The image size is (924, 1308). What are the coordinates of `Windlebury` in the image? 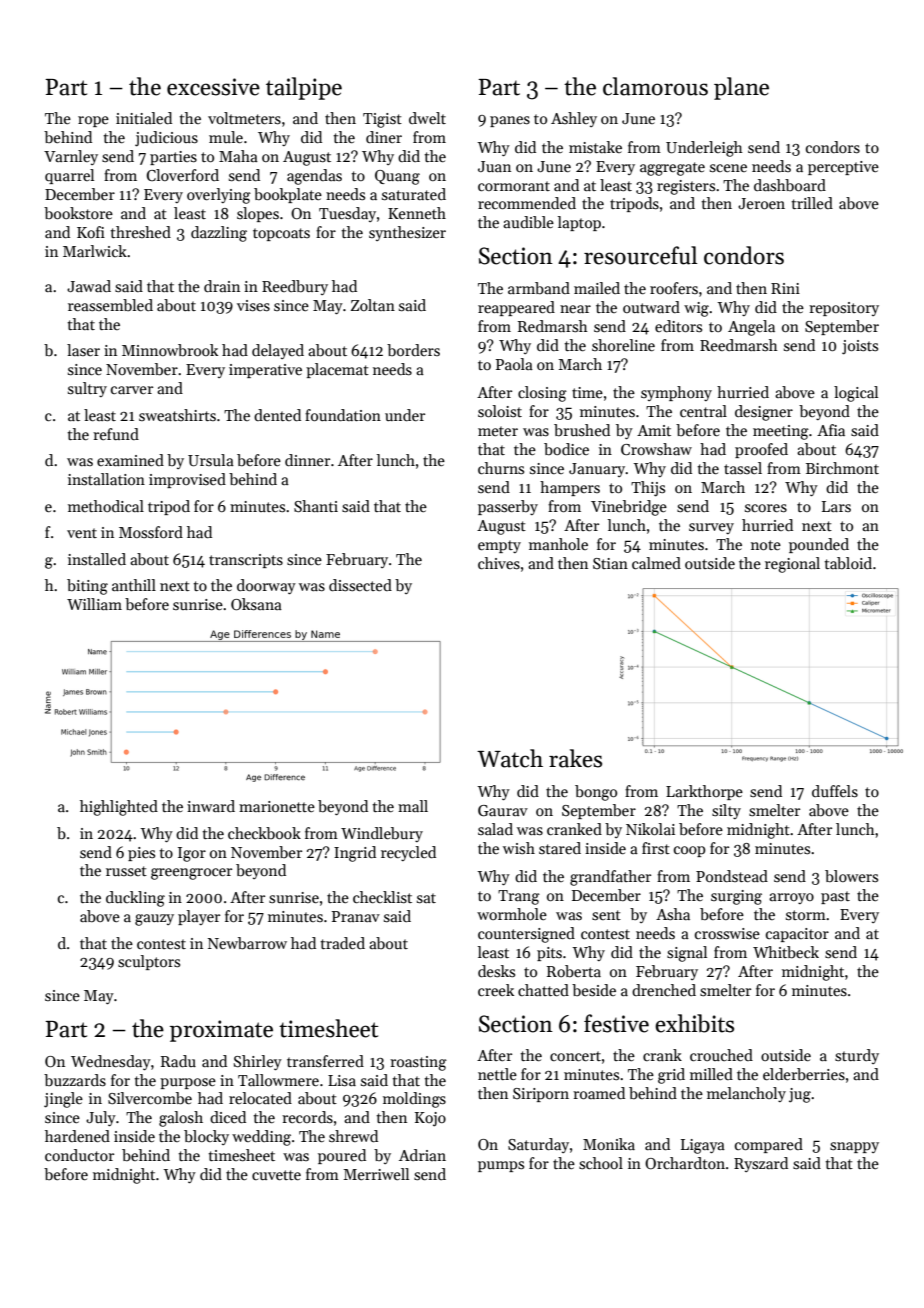 It's located at (382, 834).
